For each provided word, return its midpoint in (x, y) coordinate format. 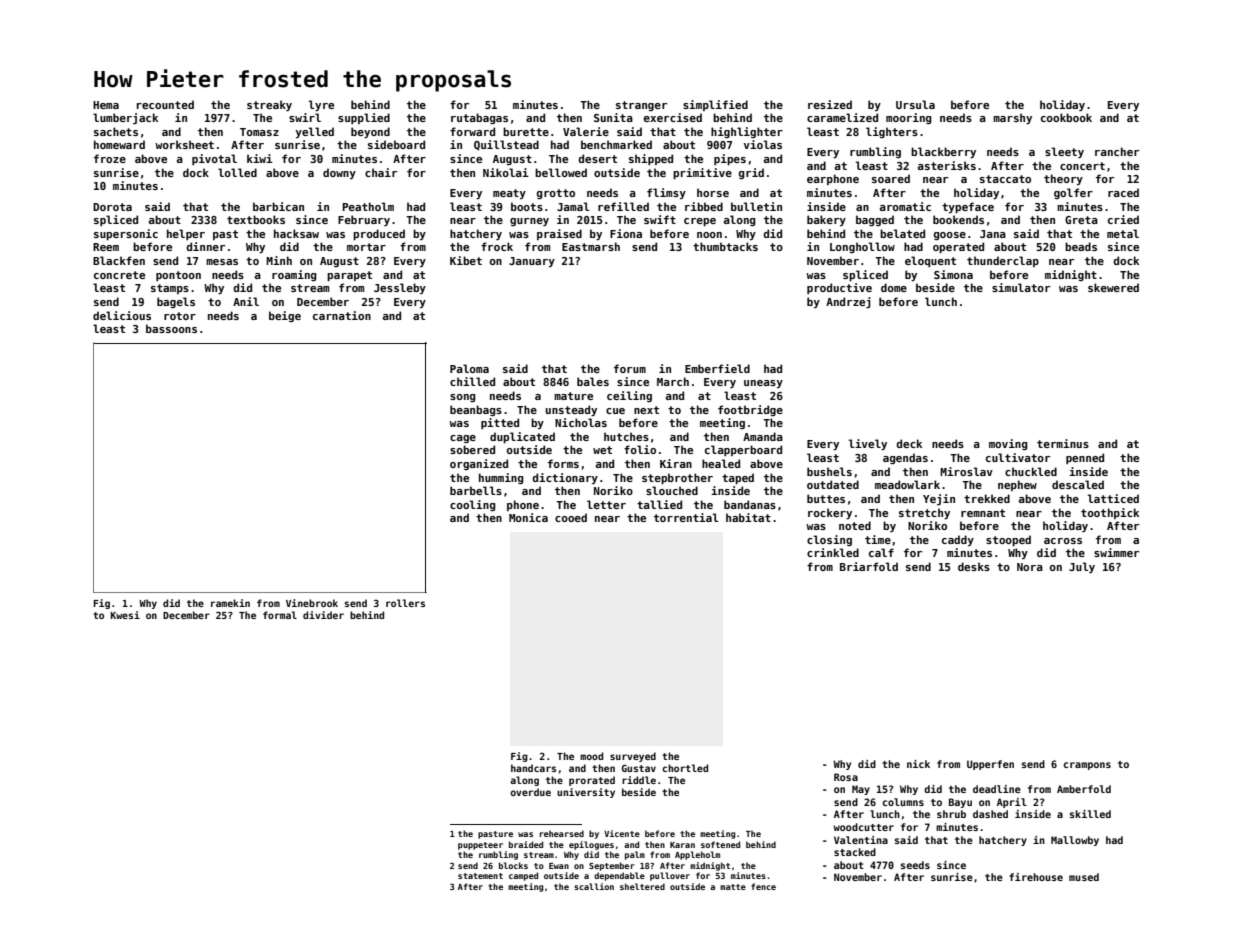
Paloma (469, 368)
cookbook (1066, 117)
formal (280, 615)
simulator (1021, 287)
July (1082, 567)
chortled (685, 768)
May (861, 790)
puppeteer (480, 846)
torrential (686, 517)
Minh (279, 260)
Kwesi (125, 615)
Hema (106, 105)
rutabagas (479, 118)
